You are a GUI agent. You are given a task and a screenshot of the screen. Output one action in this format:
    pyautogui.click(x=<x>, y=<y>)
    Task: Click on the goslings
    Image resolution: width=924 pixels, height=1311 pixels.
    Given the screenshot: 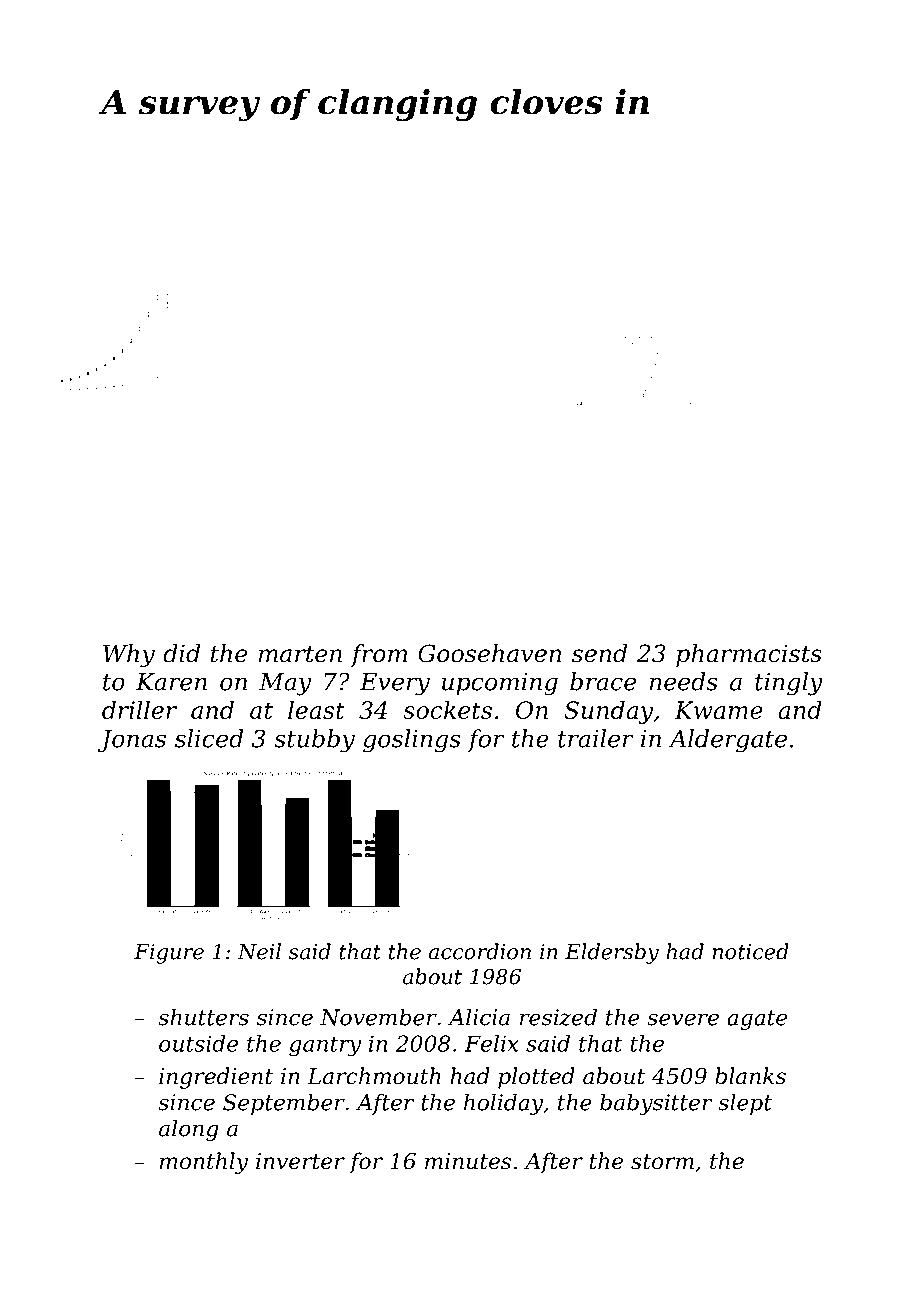 What is the action you would take?
    pyautogui.click(x=412, y=741)
